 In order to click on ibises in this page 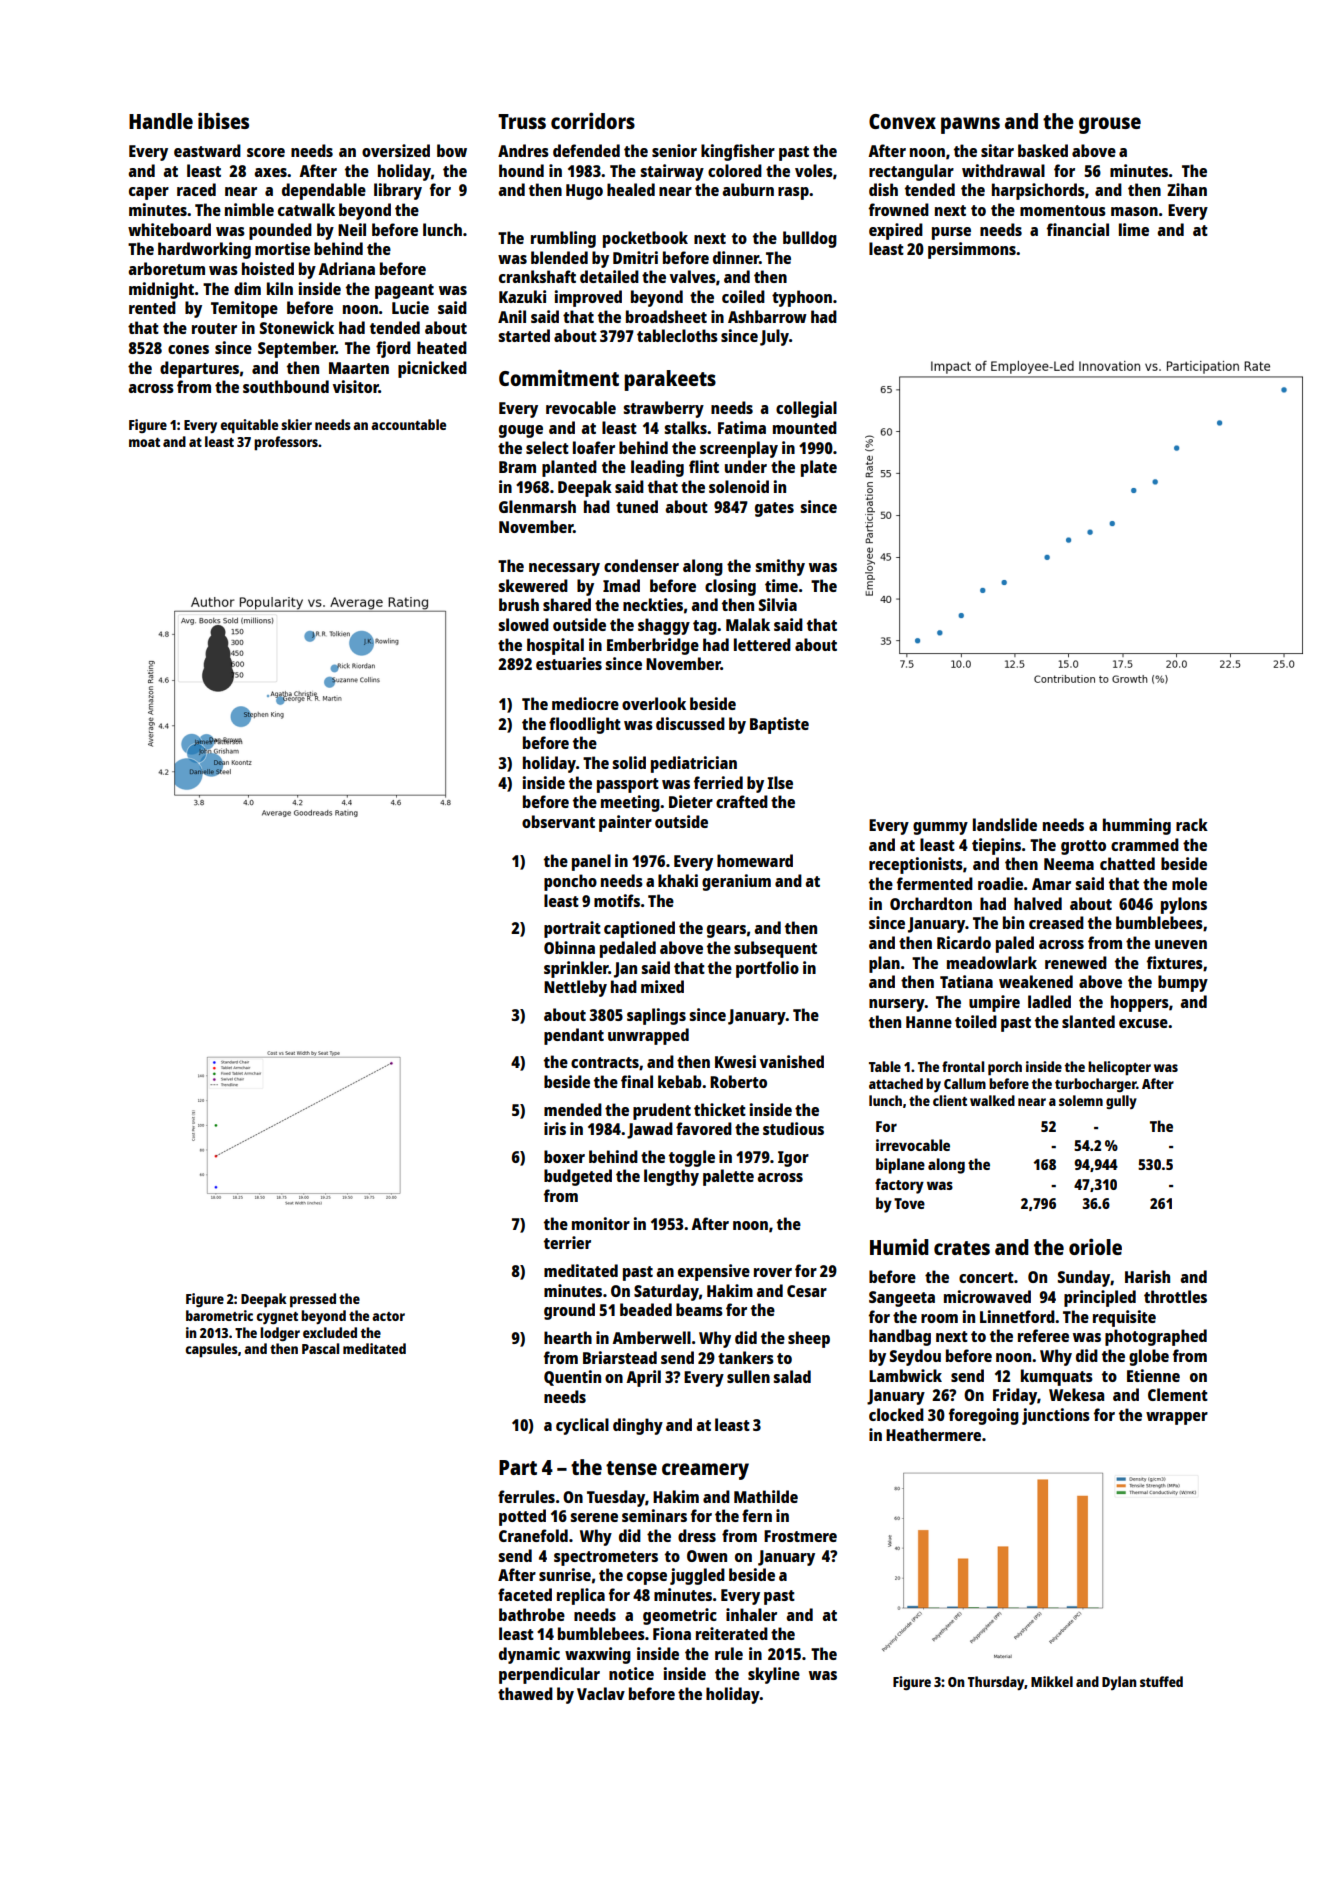, I will do `click(223, 120)`.
